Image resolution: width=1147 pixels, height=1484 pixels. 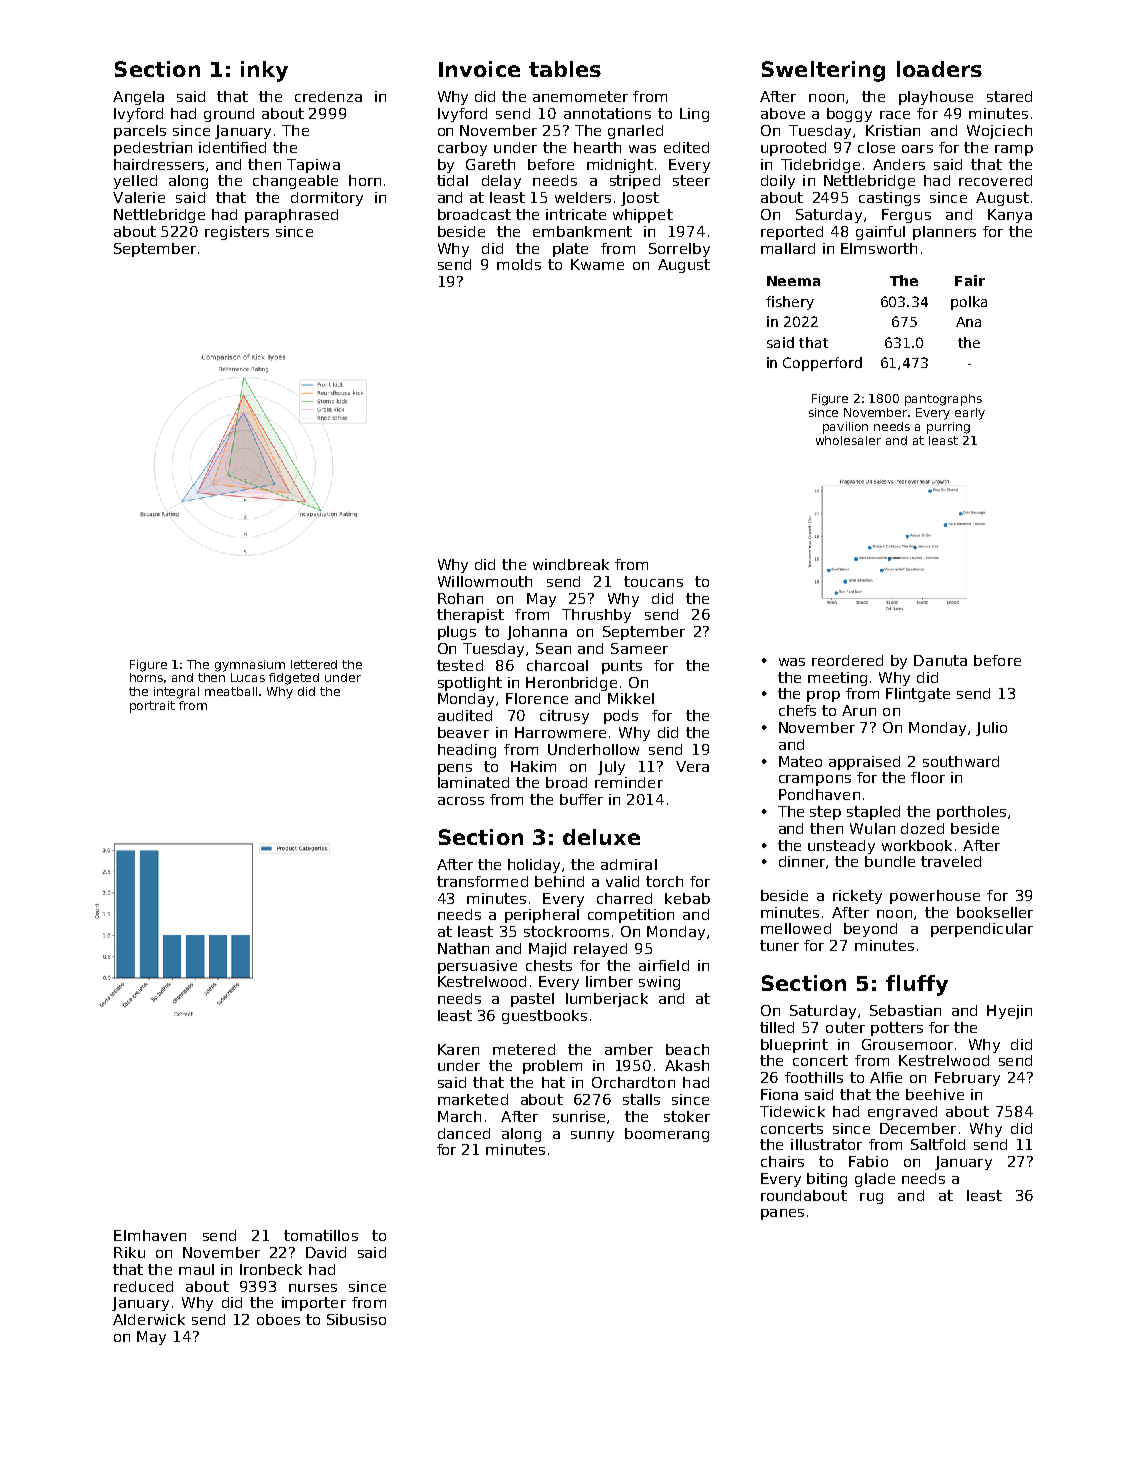 I want to click on rug, so click(x=871, y=1198).
